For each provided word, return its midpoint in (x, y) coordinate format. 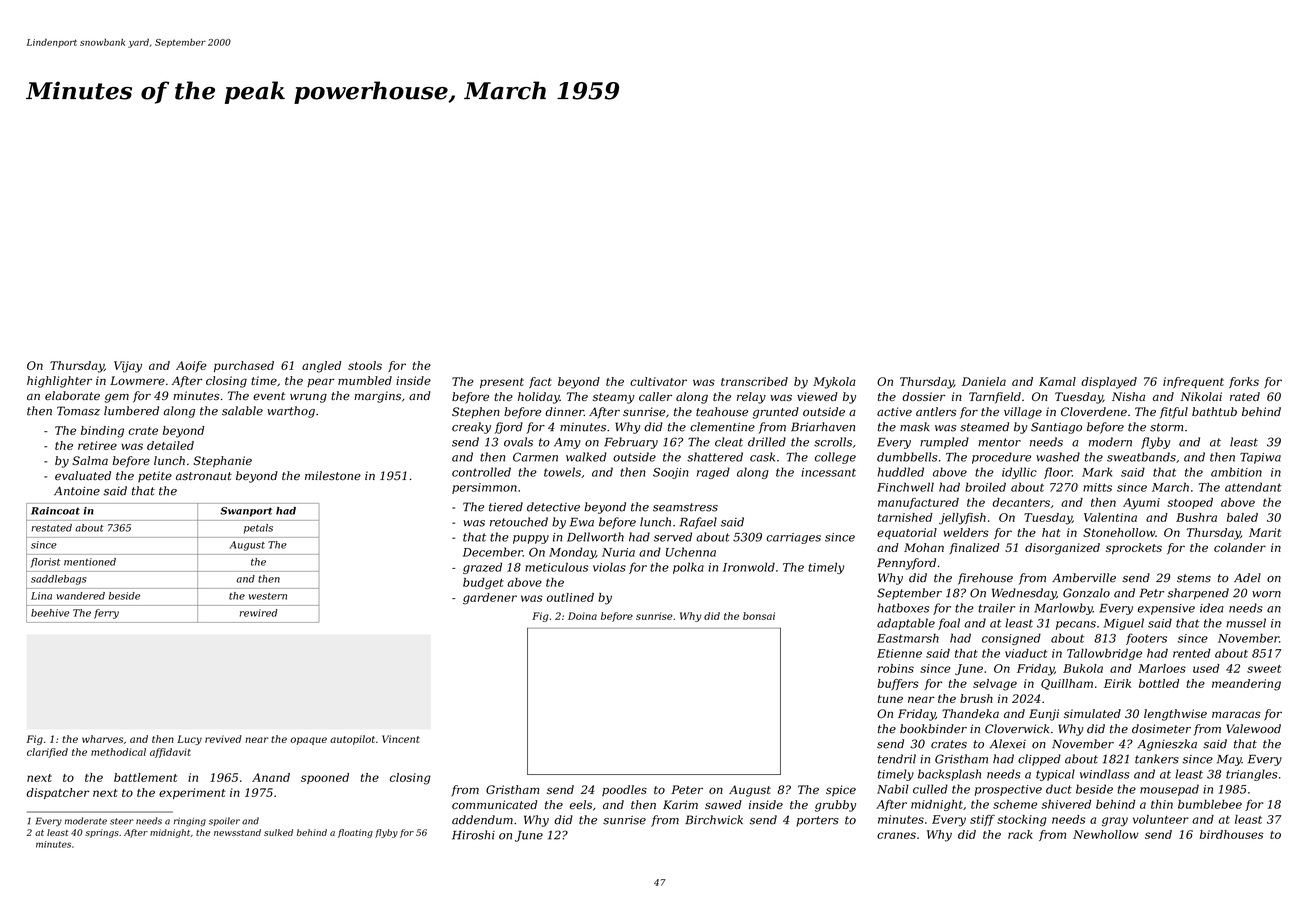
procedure (1001, 458)
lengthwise (1175, 715)
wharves (102, 739)
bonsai (759, 616)
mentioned (90, 562)
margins (377, 397)
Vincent (401, 739)
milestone (333, 476)
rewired (259, 613)
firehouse (985, 579)
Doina (582, 616)
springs (102, 833)
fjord (509, 428)
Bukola (1083, 668)
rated (1245, 396)
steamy (614, 398)
